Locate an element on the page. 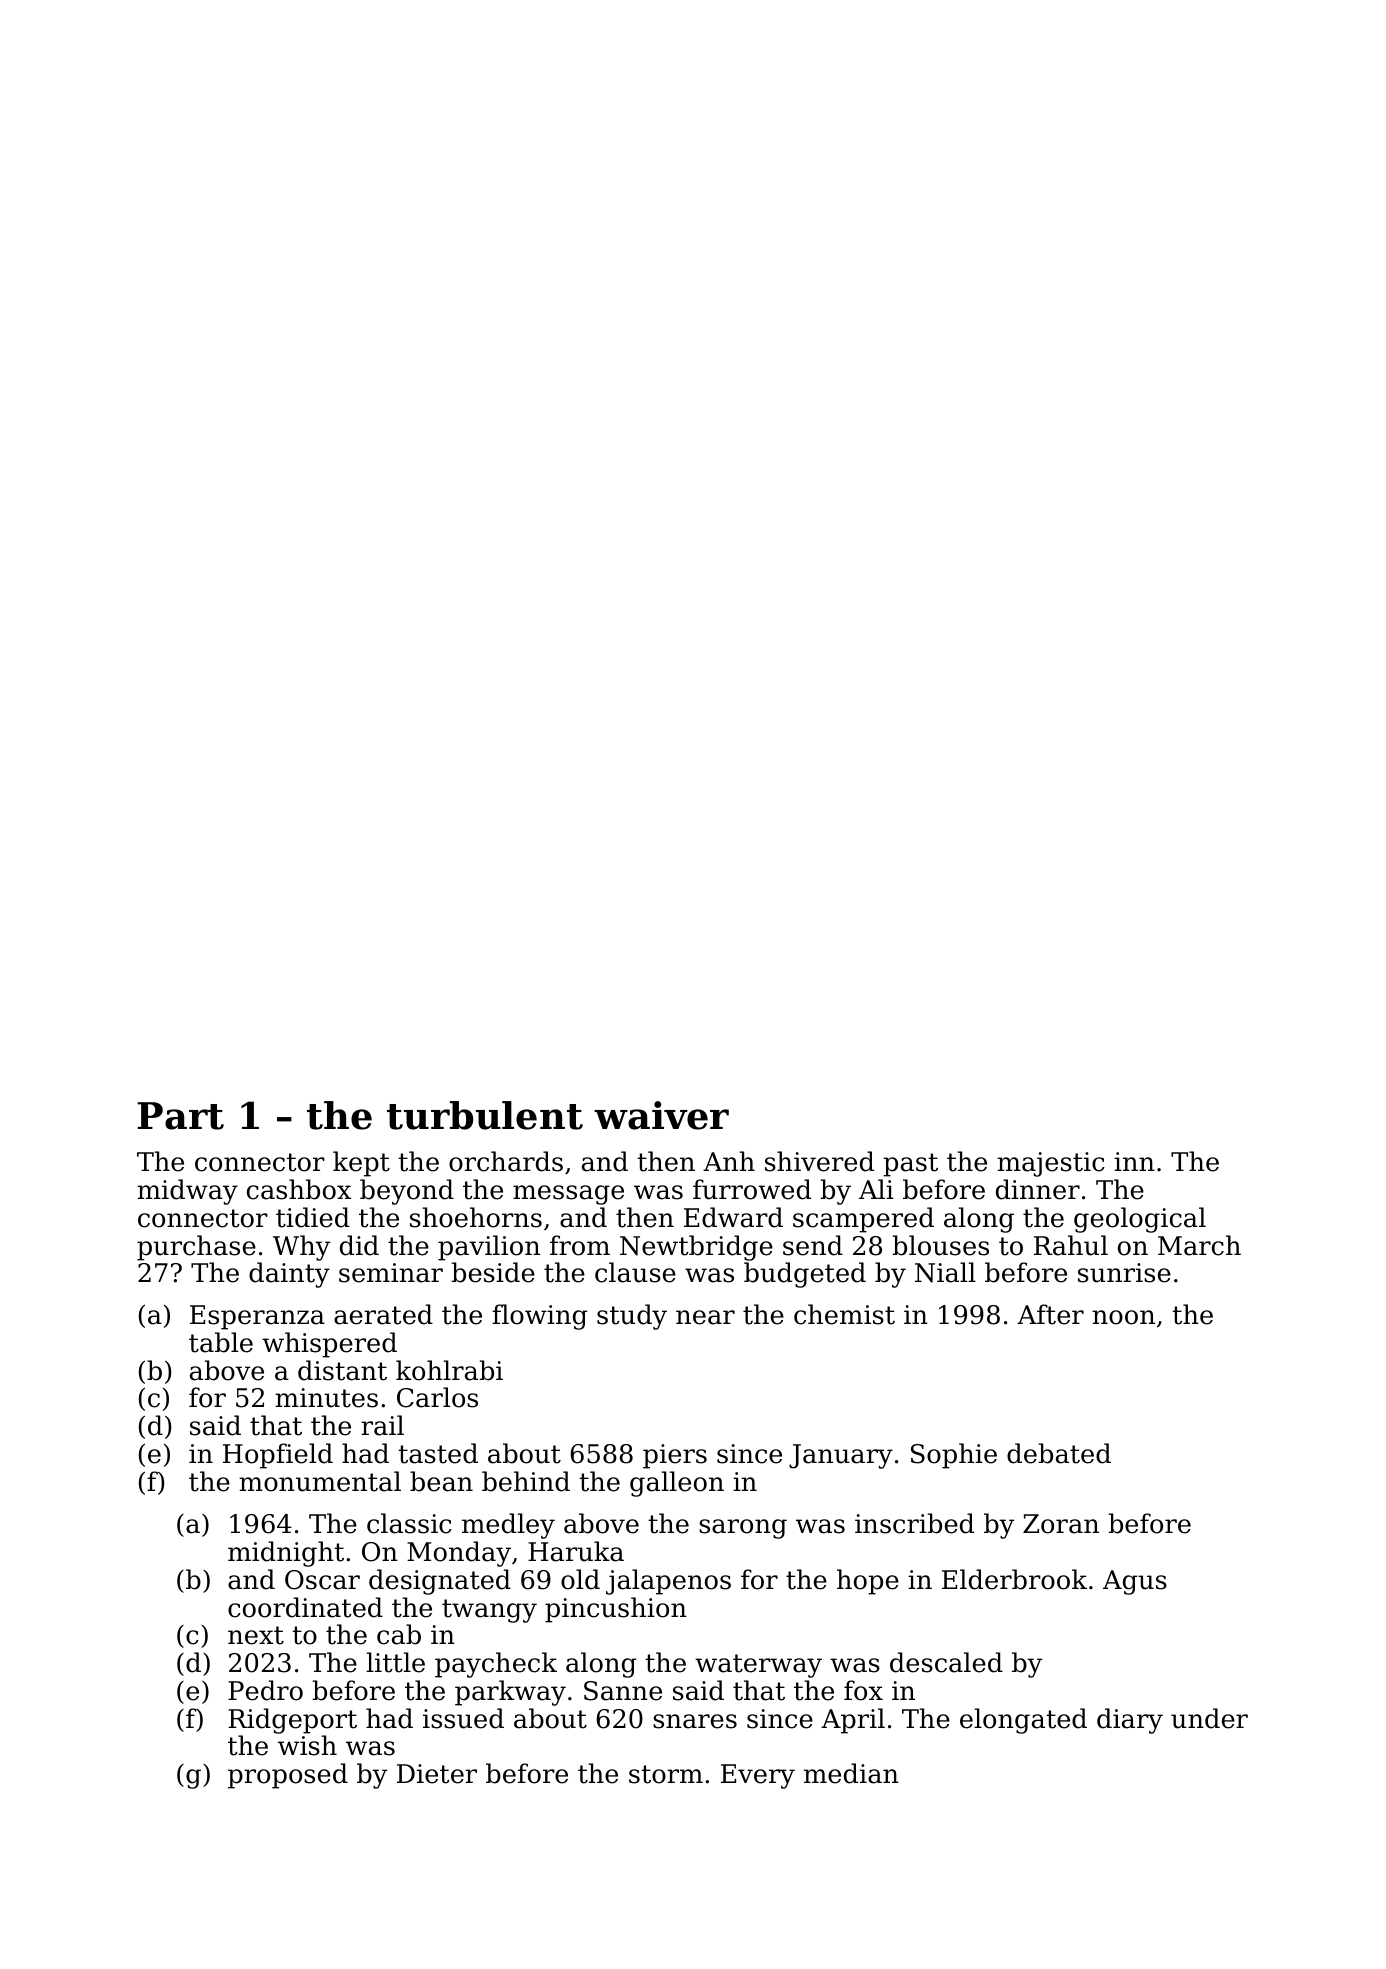 The width and height of the image is (1386, 1969). descaled is located at coordinates (946, 1662).
